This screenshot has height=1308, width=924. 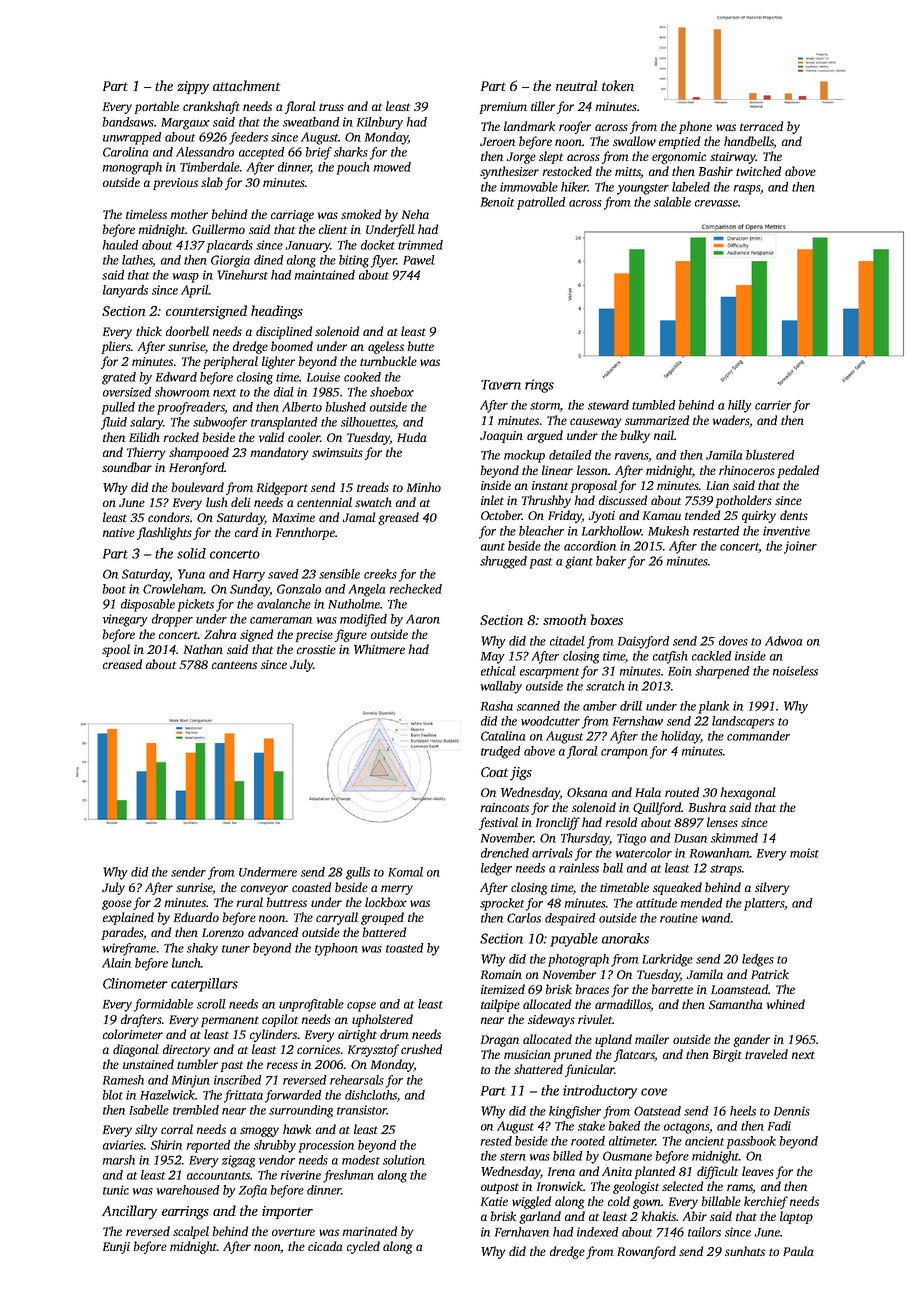 I want to click on Tavern, so click(x=501, y=385).
